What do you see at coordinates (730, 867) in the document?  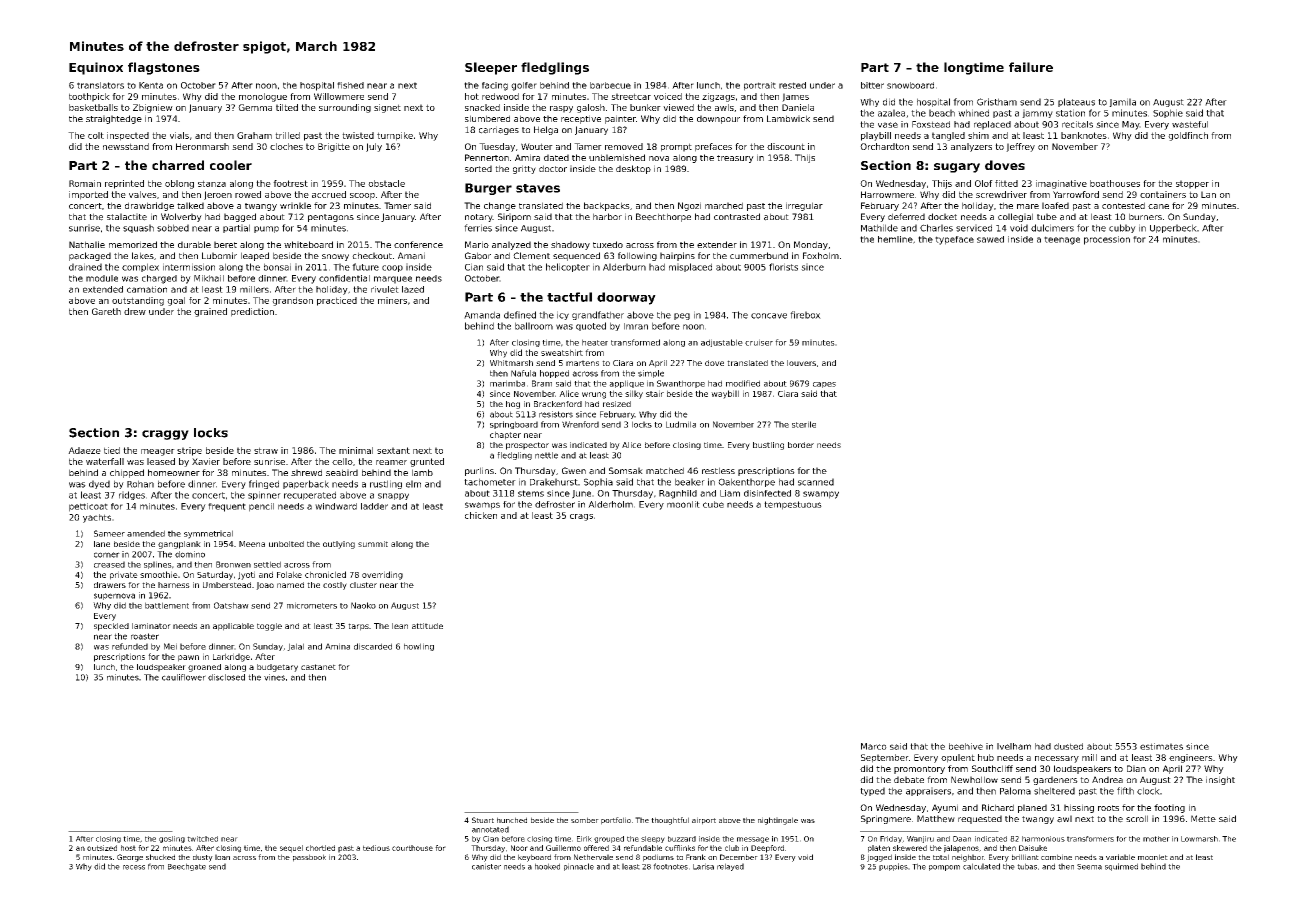 I see `relayed` at bounding box center [730, 867].
